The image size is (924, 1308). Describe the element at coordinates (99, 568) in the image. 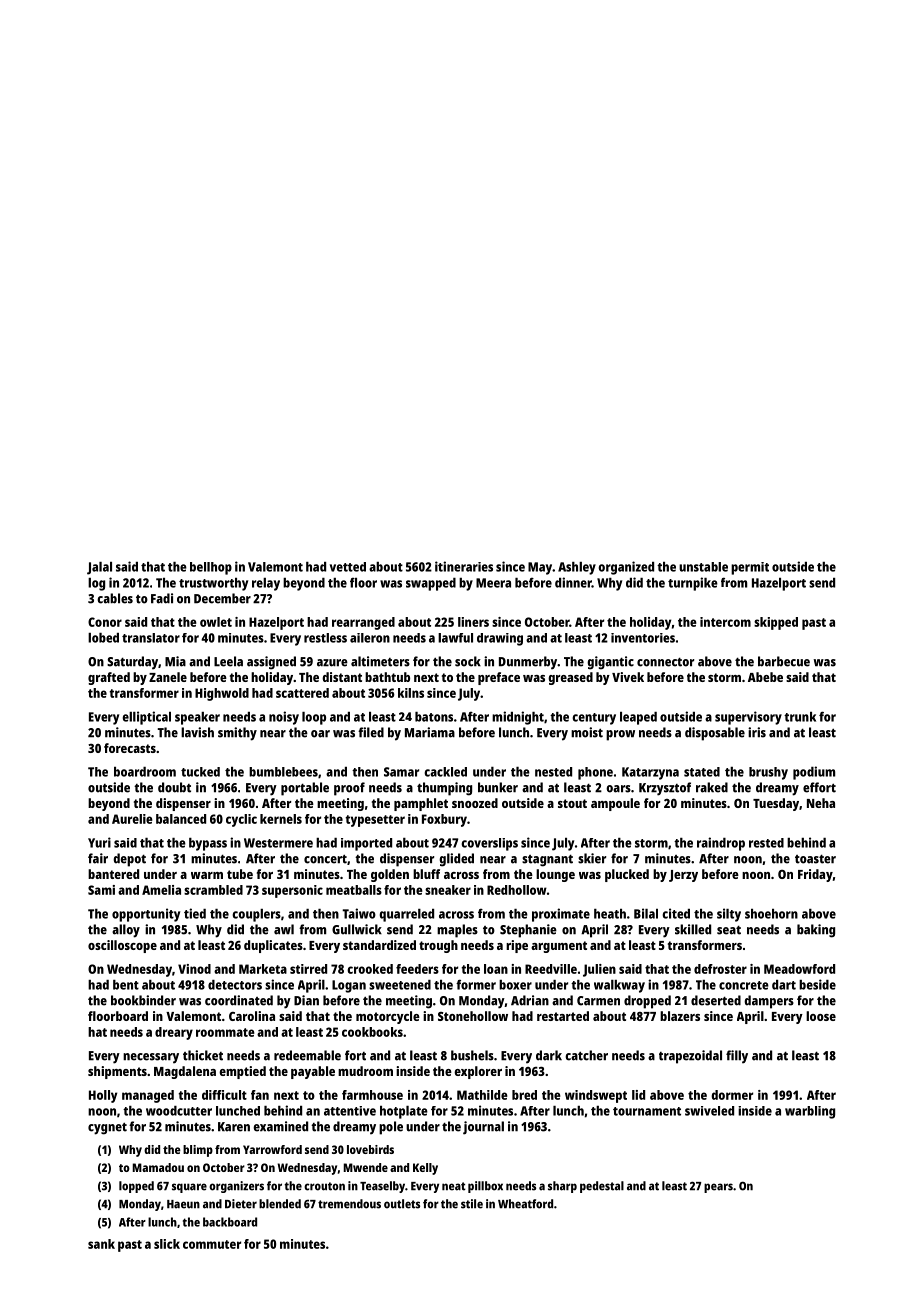

I see `Jalal` at that location.
